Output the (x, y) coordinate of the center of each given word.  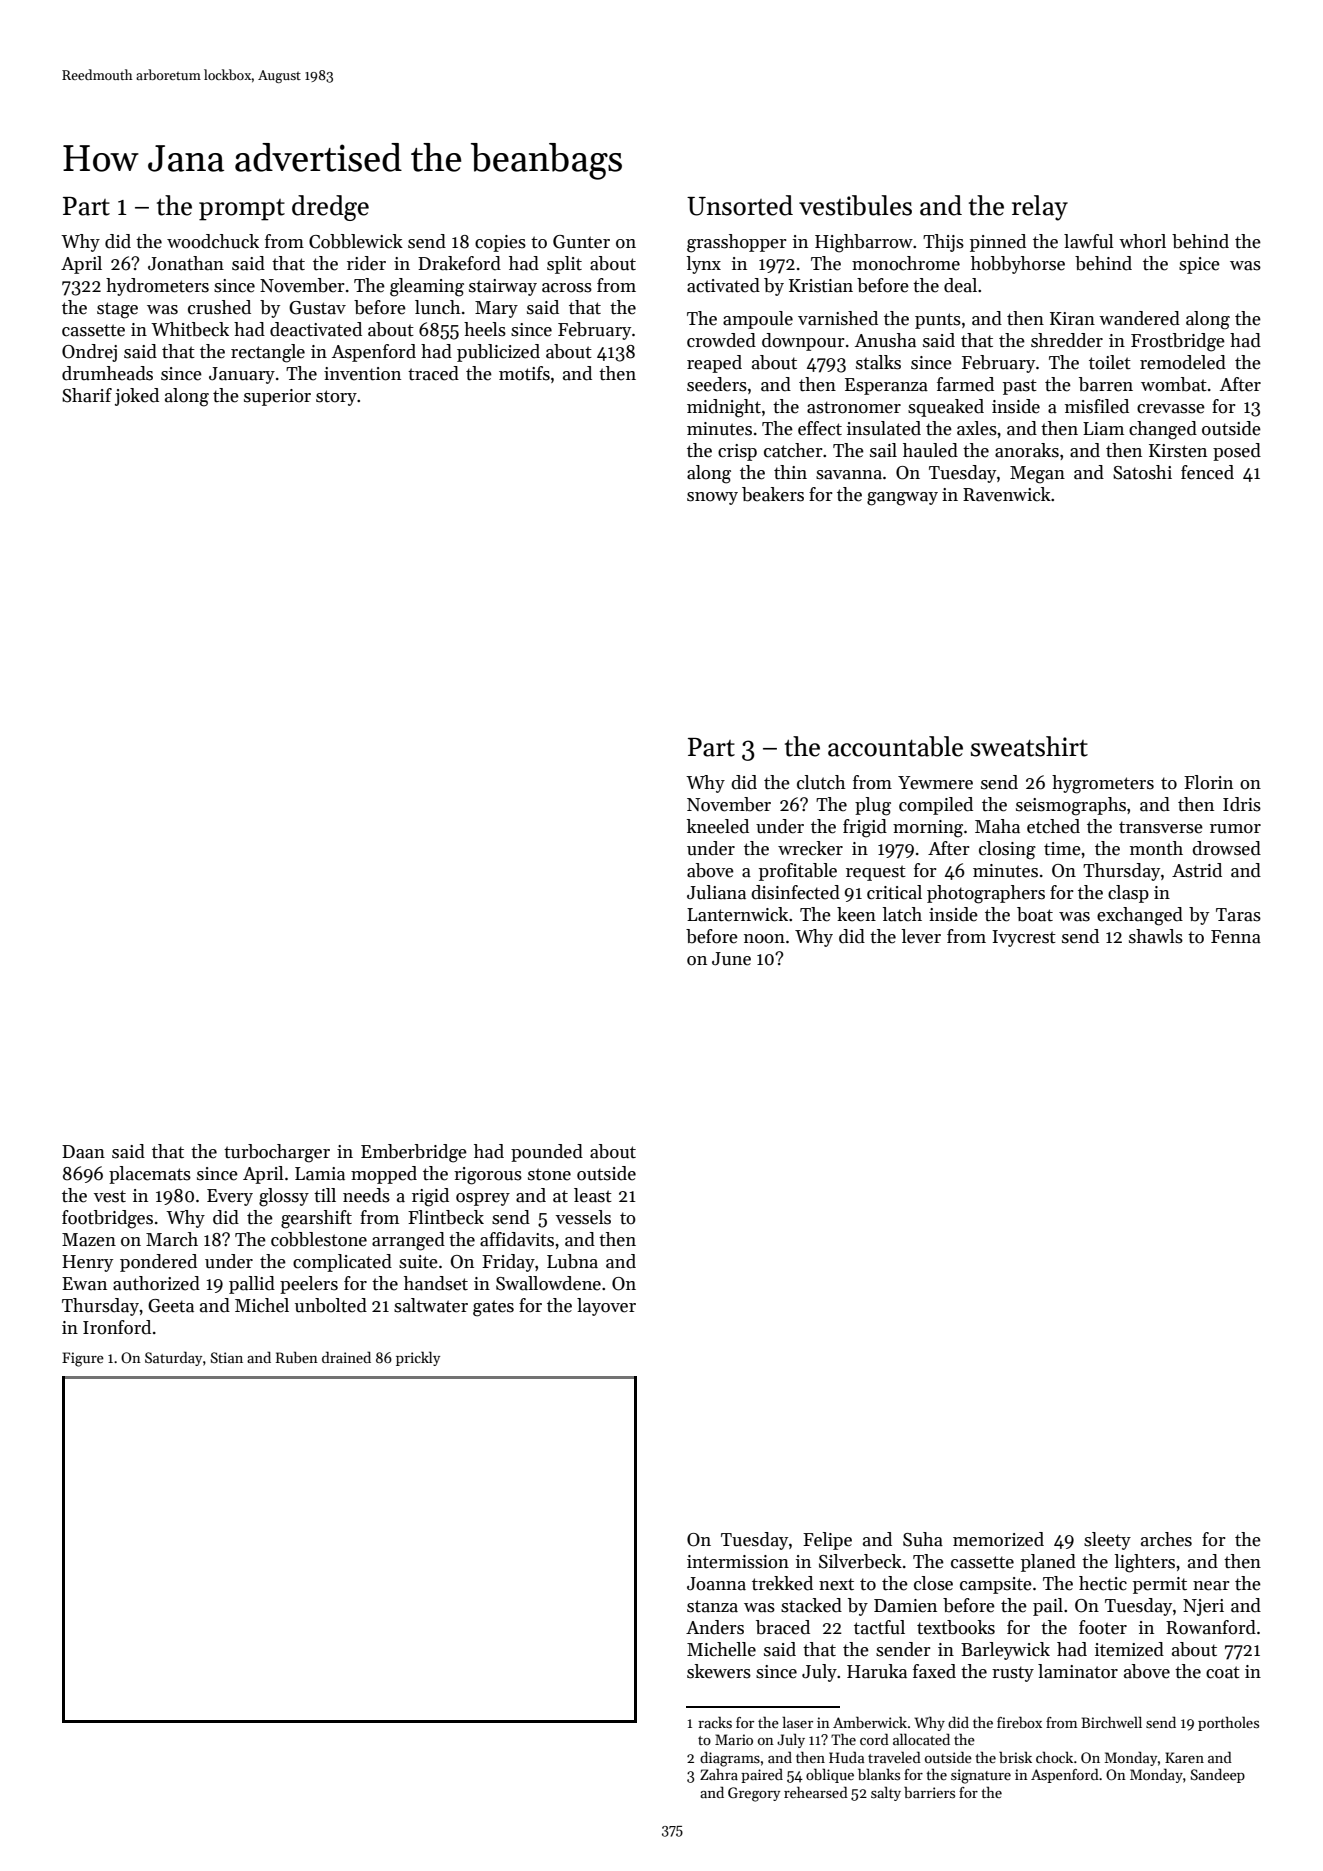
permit (1160, 1585)
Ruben (297, 1357)
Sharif (87, 395)
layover (606, 1307)
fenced (1207, 472)
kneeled (718, 826)
